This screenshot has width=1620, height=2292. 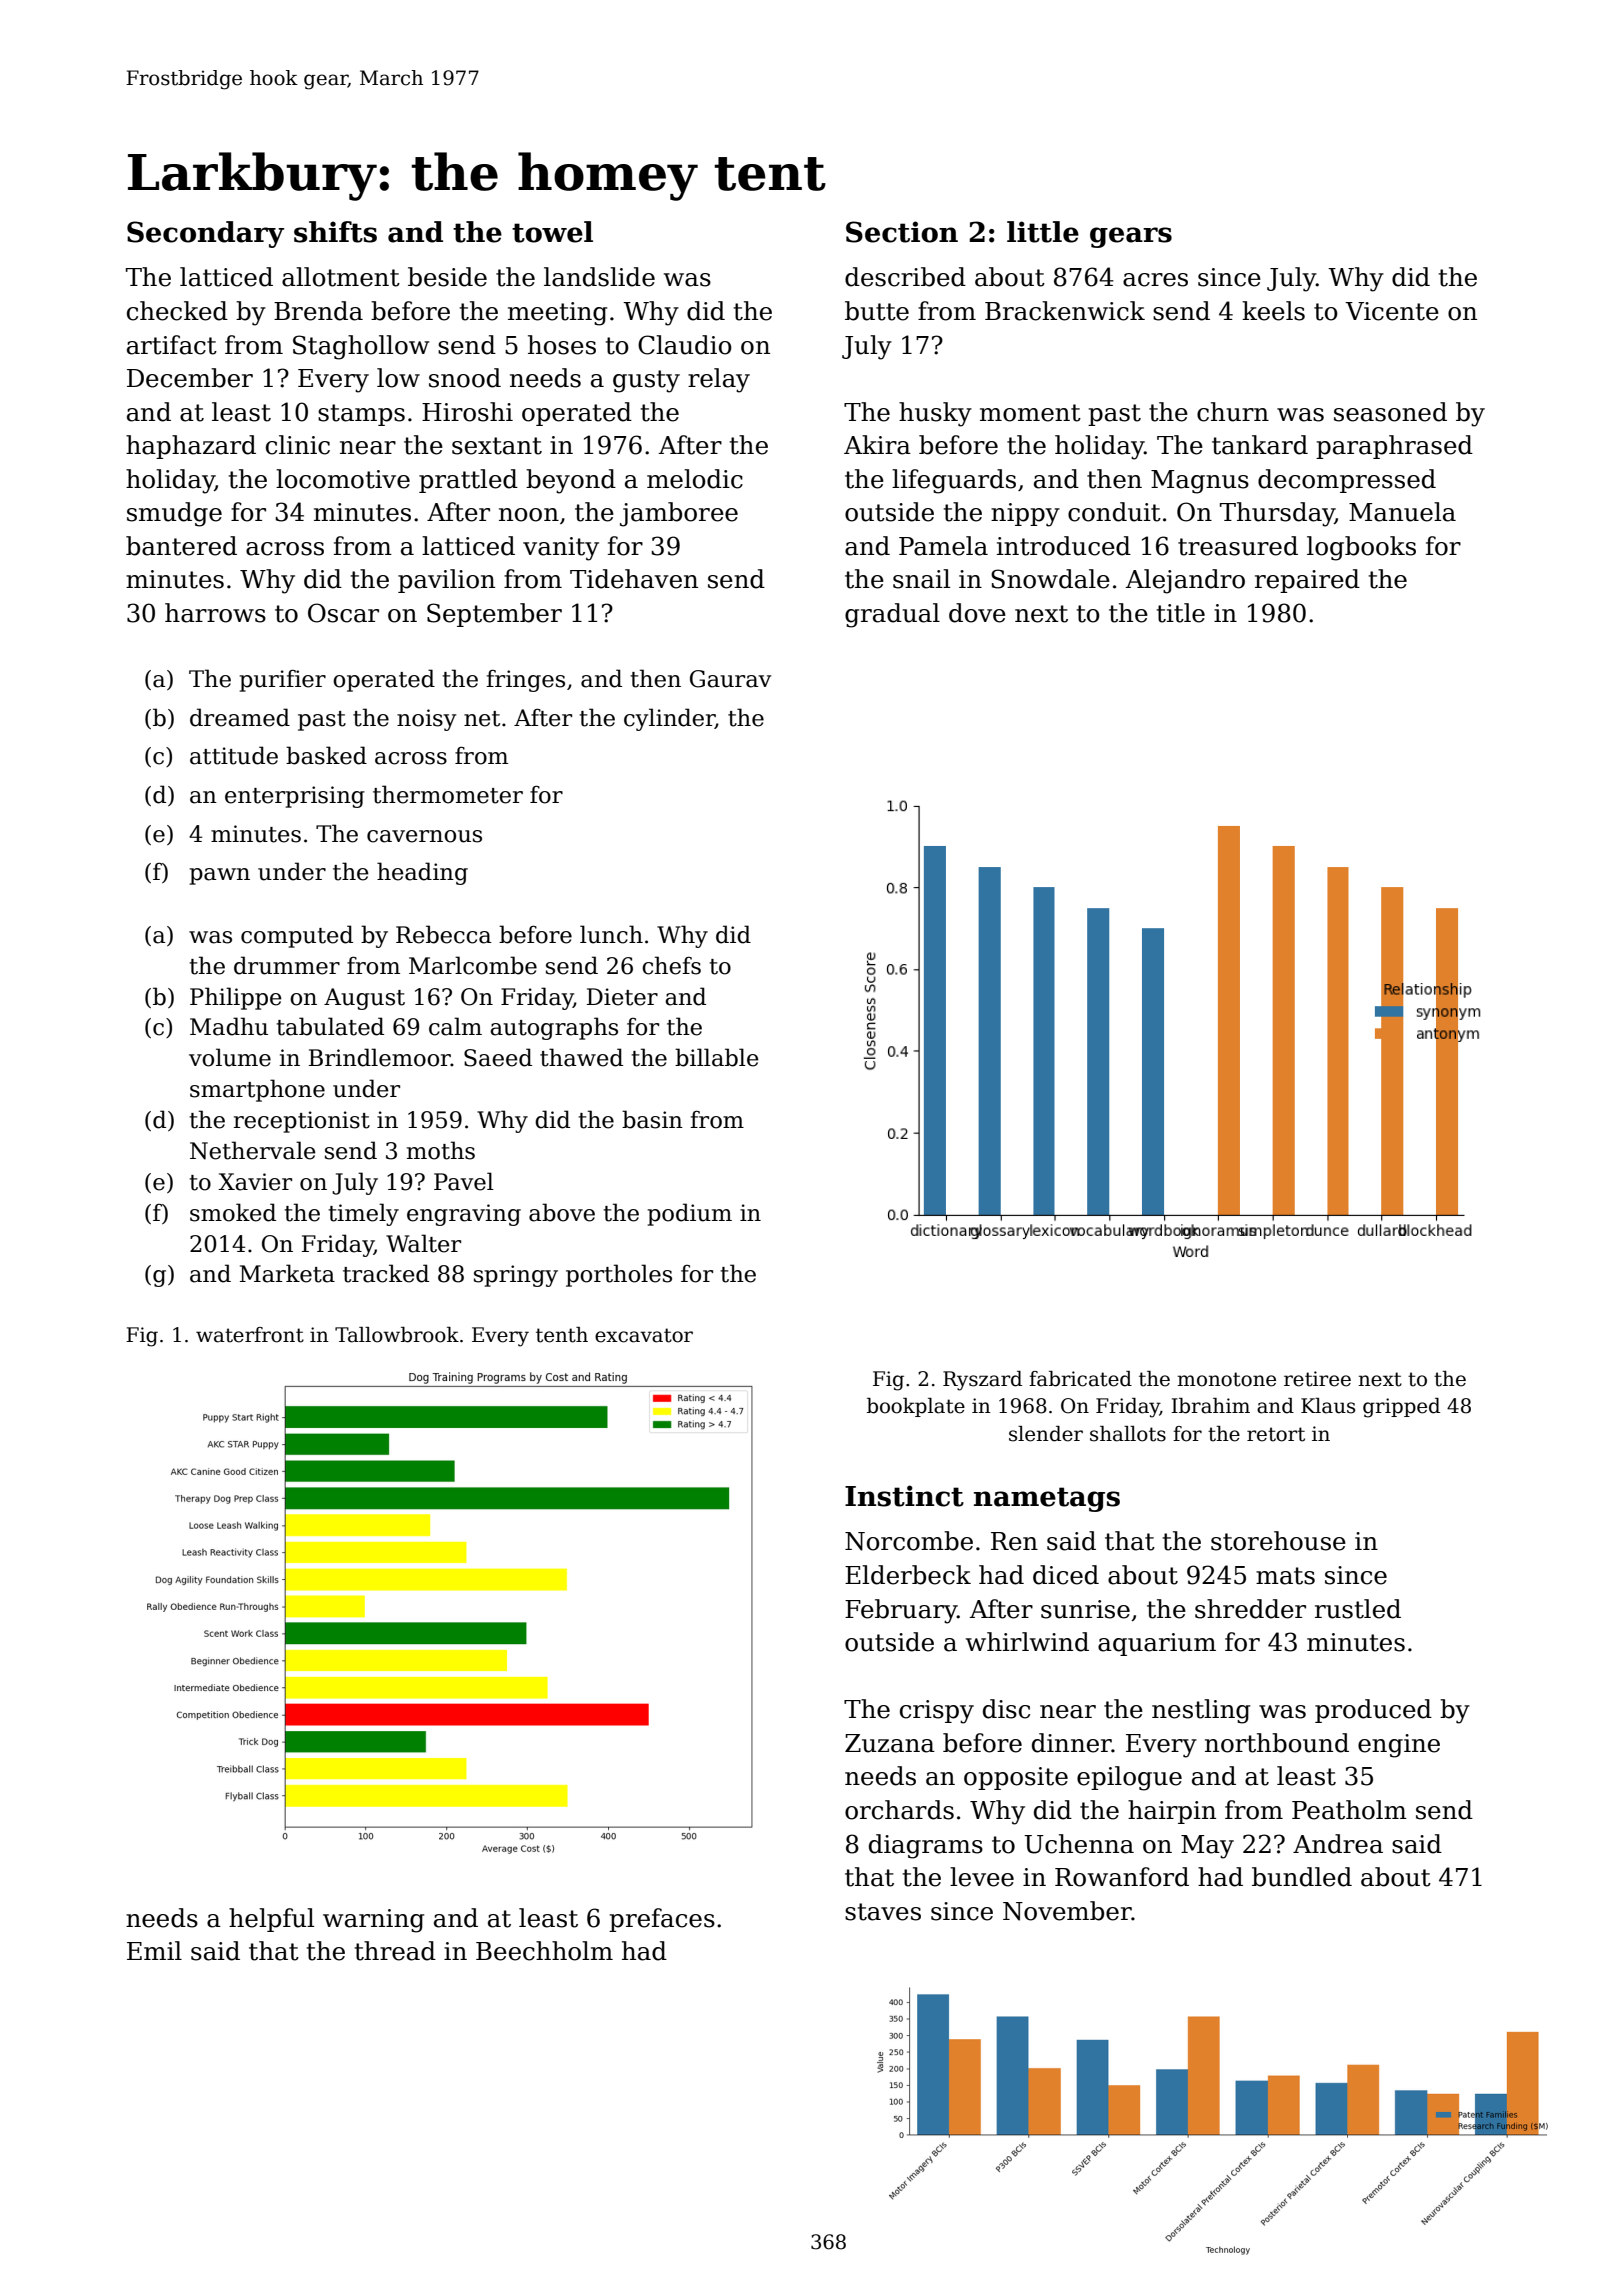 I want to click on Section, so click(x=902, y=232).
